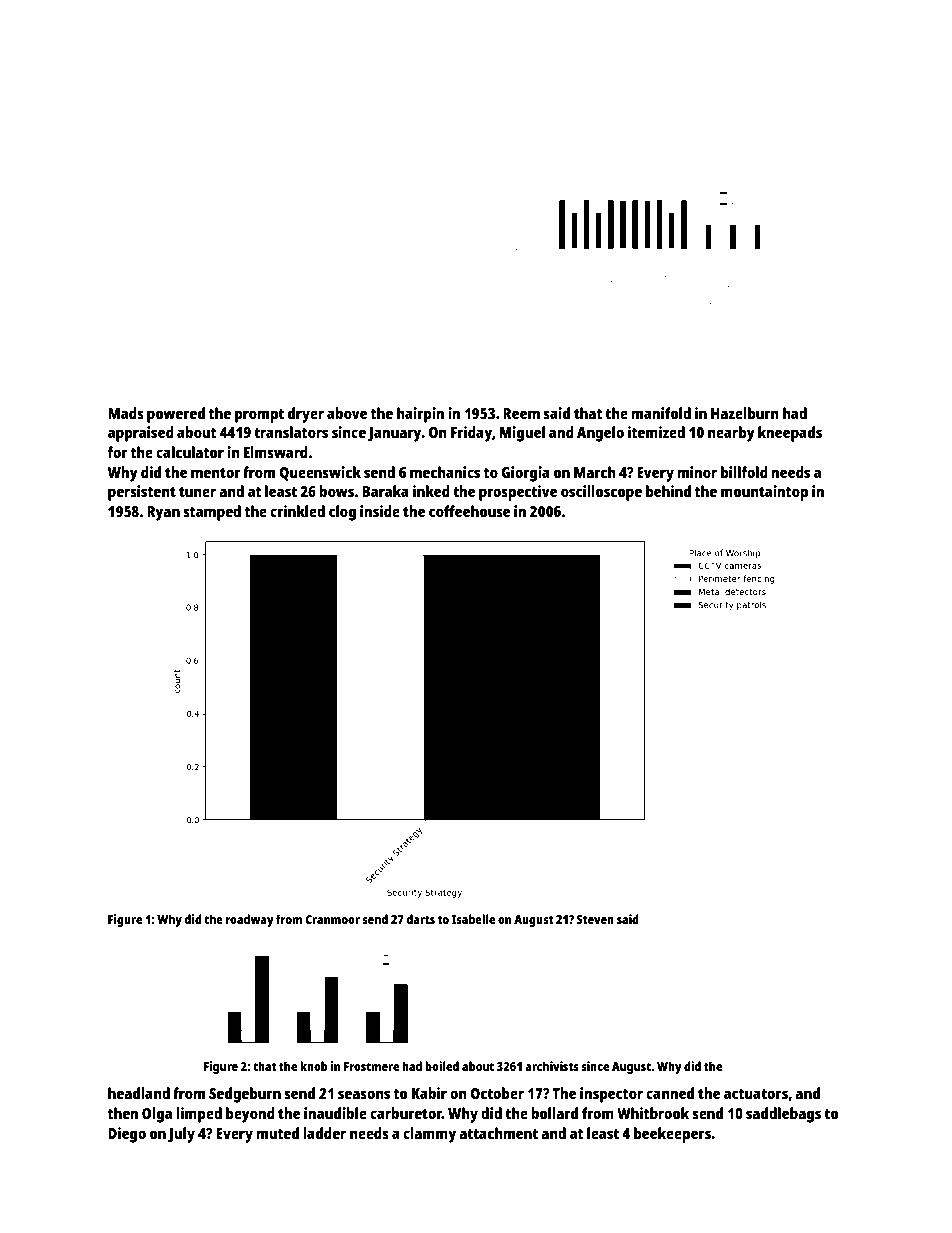  Describe the element at coordinates (469, 511) in the document. I see `coffeehouse` at that location.
